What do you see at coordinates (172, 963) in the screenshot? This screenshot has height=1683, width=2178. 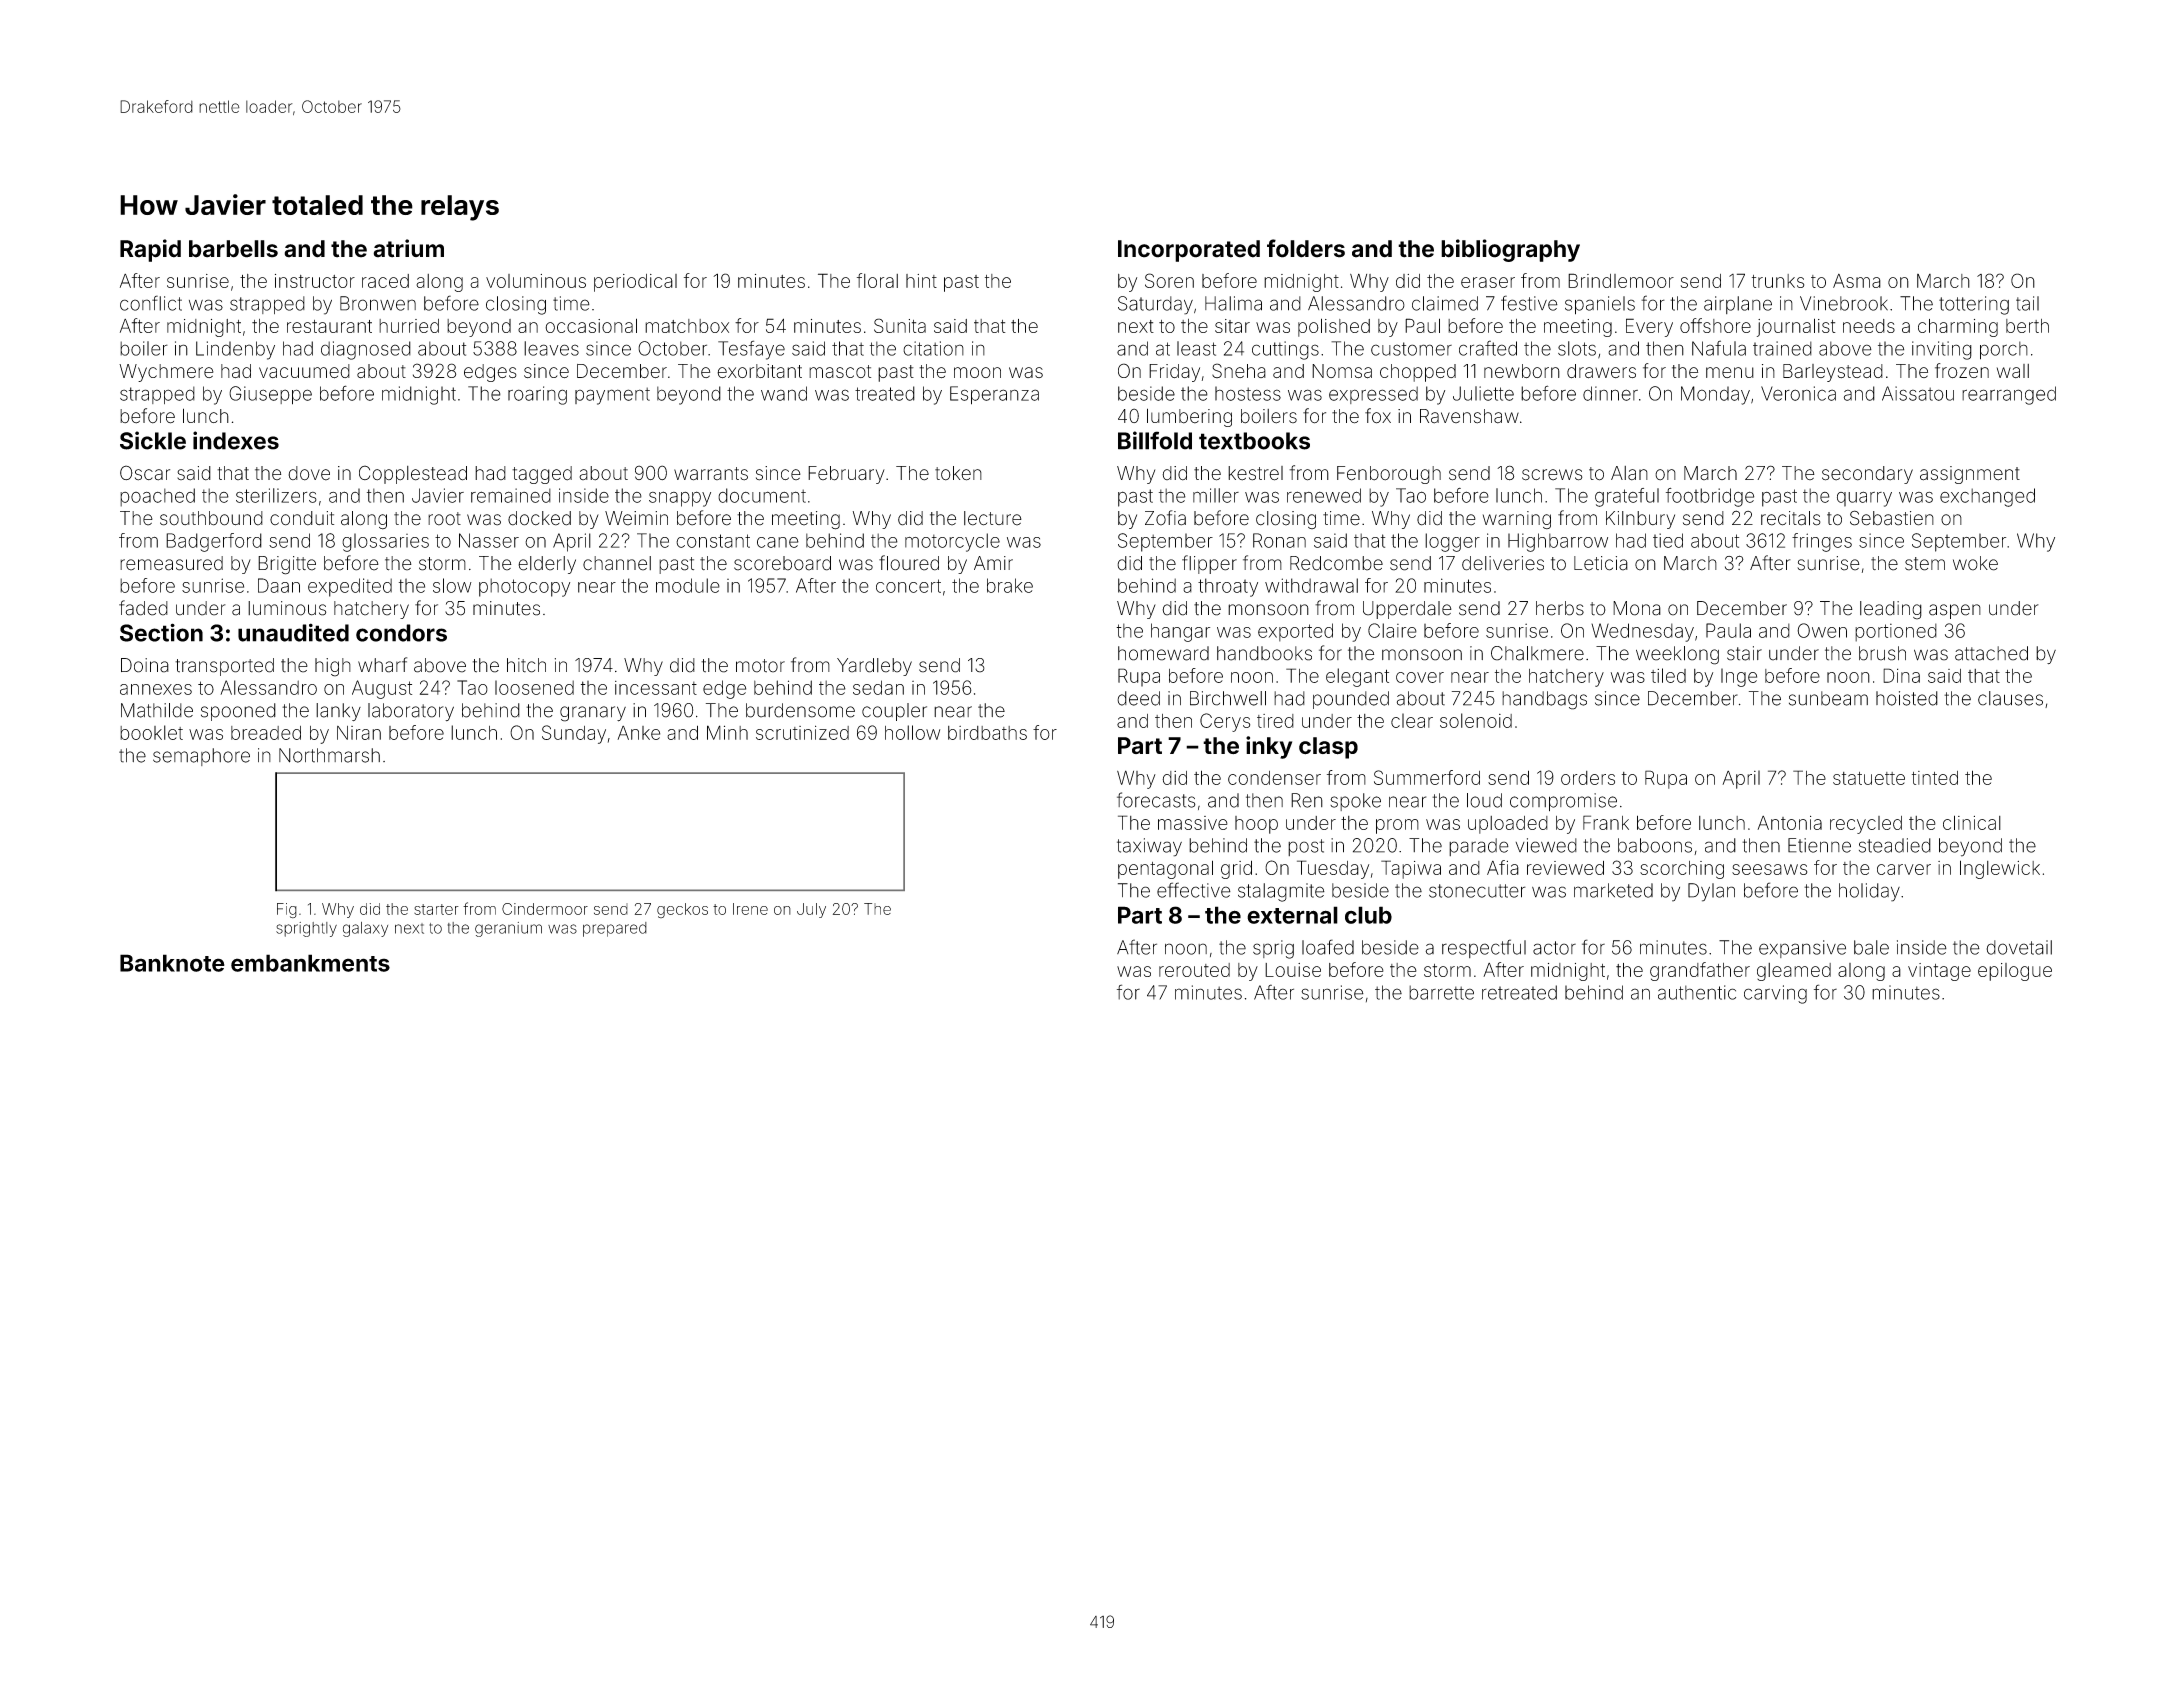 I see `Banknote` at bounding box center [172, 963].
